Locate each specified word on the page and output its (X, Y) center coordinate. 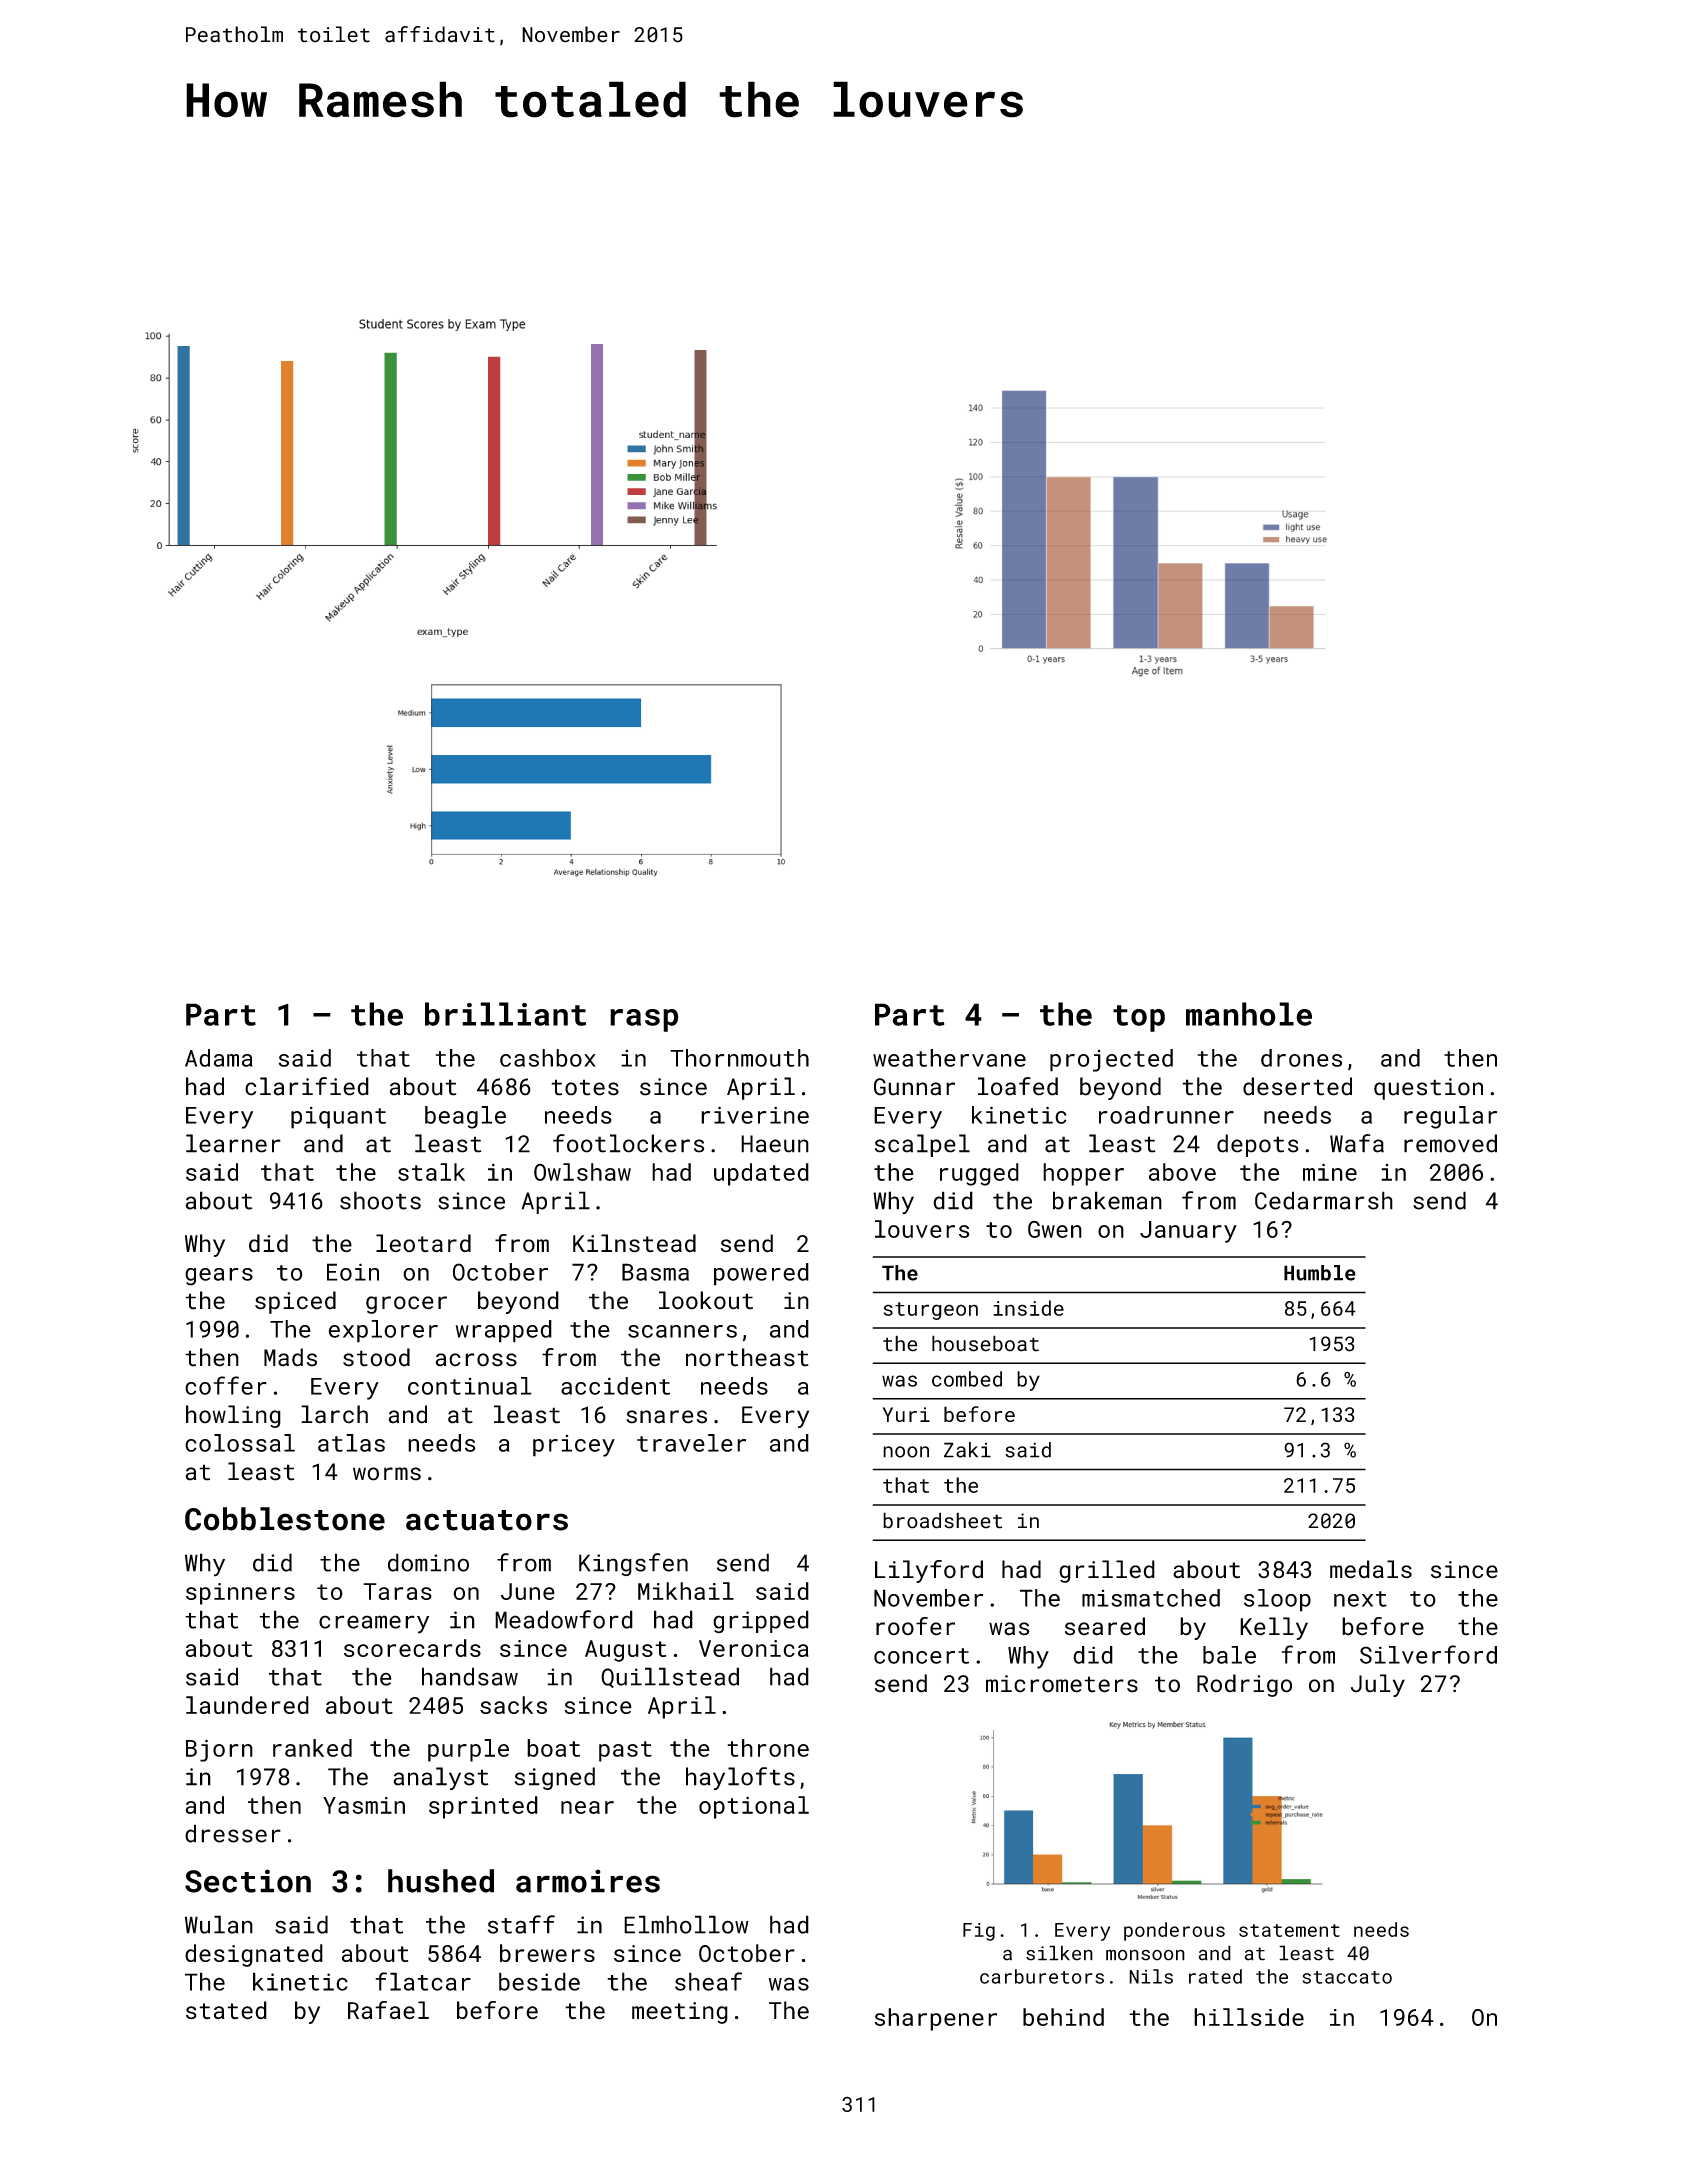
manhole (1249, 1014)
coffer (226, 1385)
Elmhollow (686, 1924)
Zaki (967, 1450)
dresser (233, 1833)
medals (1371, 1569)
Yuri (906, 1414)
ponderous (1174, 1931)
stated (226, 2010)
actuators (487, 1520)
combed (967, 1379)
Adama (218, 1058)
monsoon (1145, 1955)
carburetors (1042, 1976)
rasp (644, 1020)
